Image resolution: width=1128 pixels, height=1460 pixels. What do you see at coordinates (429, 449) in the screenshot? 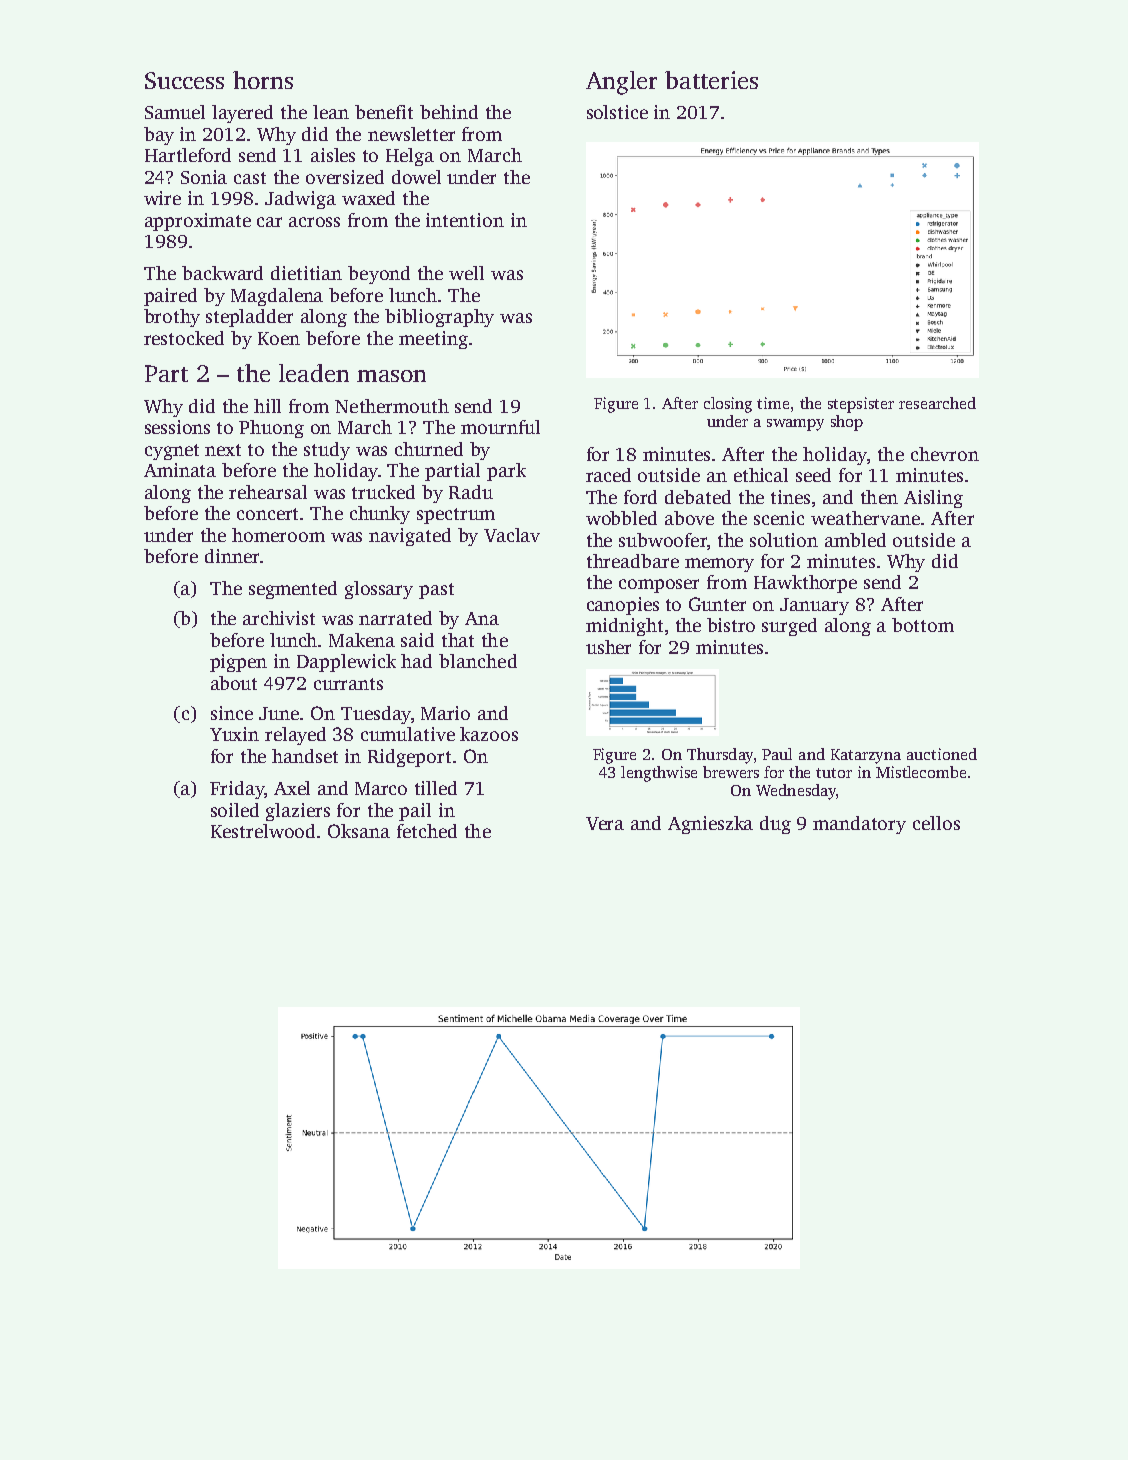
I see `churned` at bounding box center [429, 449].
